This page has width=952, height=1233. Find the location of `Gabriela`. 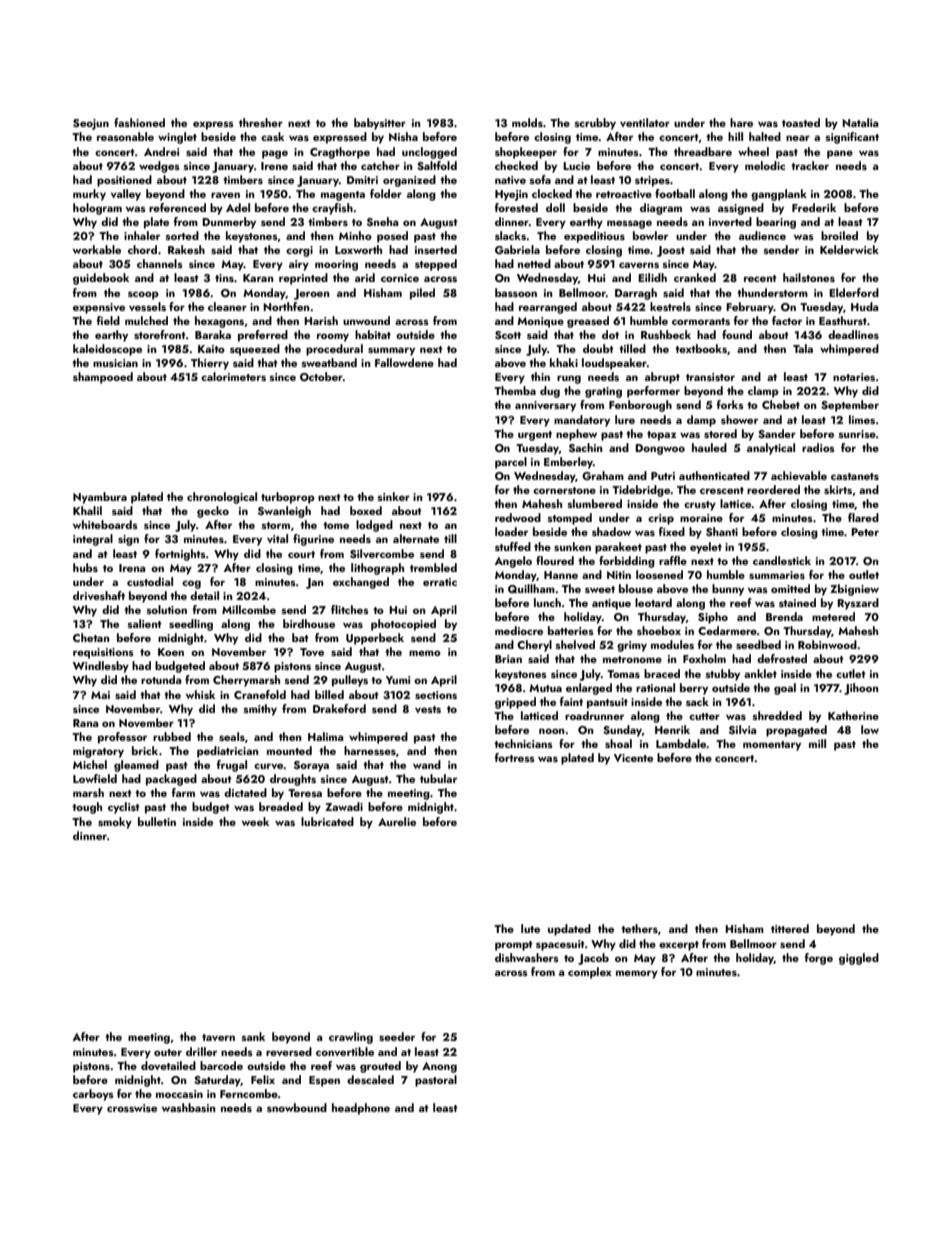

Gabriela is located at coordinates (517, 249).
